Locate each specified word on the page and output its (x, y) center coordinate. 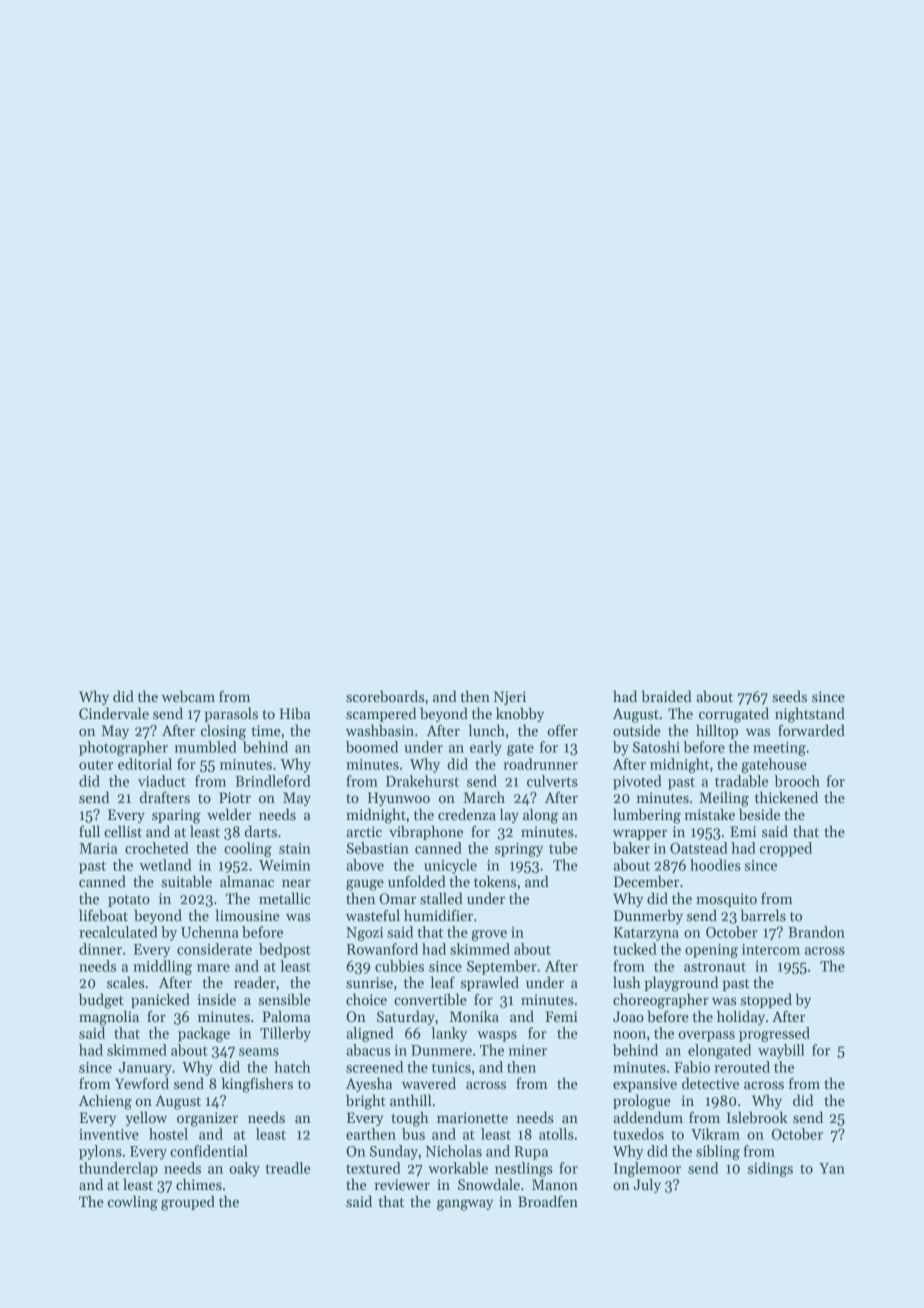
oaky (244, 1169)
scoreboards (385, 696)
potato (129, 901)
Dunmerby (648, 916)
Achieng (105, 1102)
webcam (188, 696)
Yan (832, 1168)
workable (458, 1168)
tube (563, 848)
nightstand (810, 715)
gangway (465, 1205)
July (647, 1185)
